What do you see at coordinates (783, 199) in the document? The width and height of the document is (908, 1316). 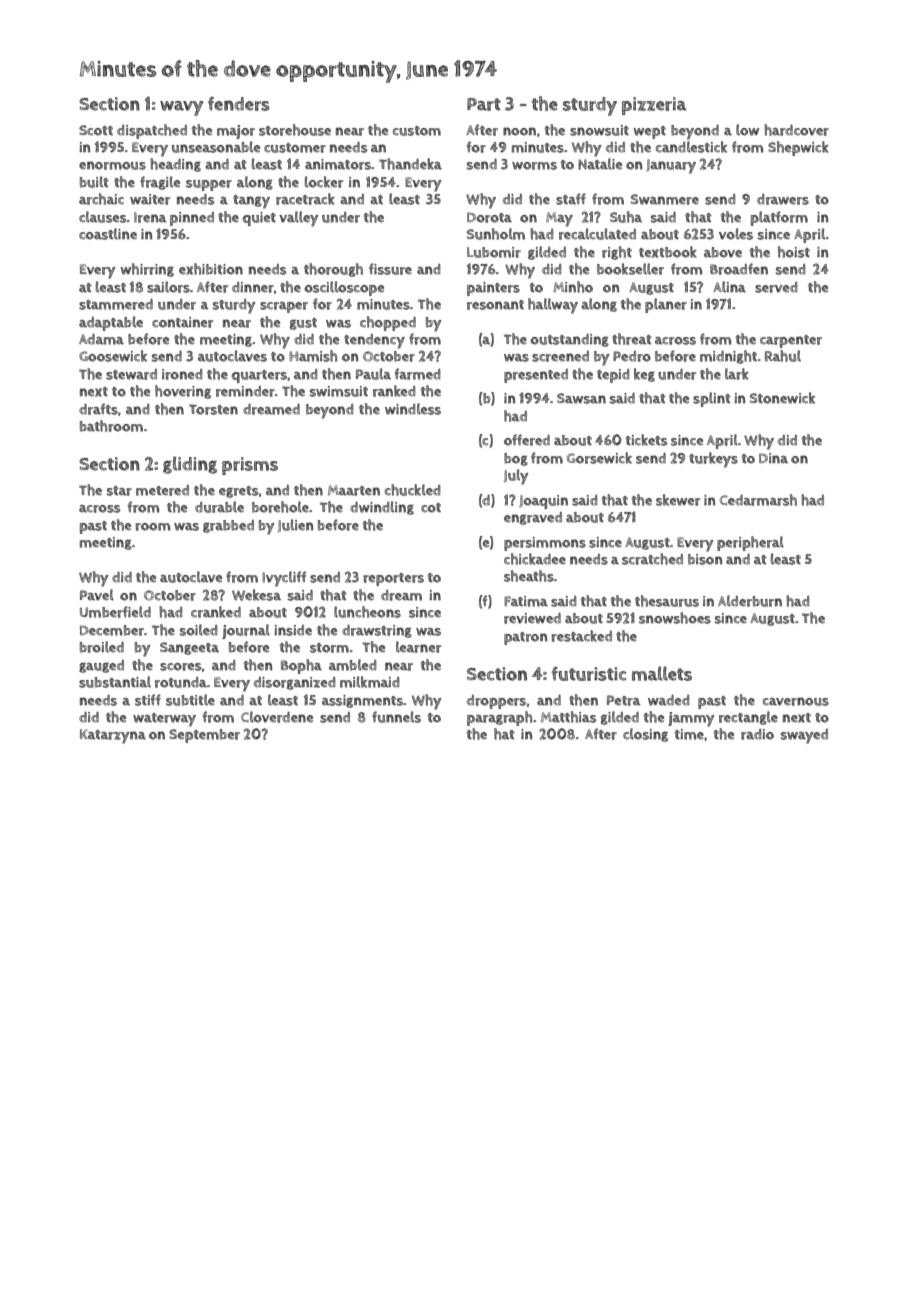 I see `drawers` at bounding box center [783, 199].
